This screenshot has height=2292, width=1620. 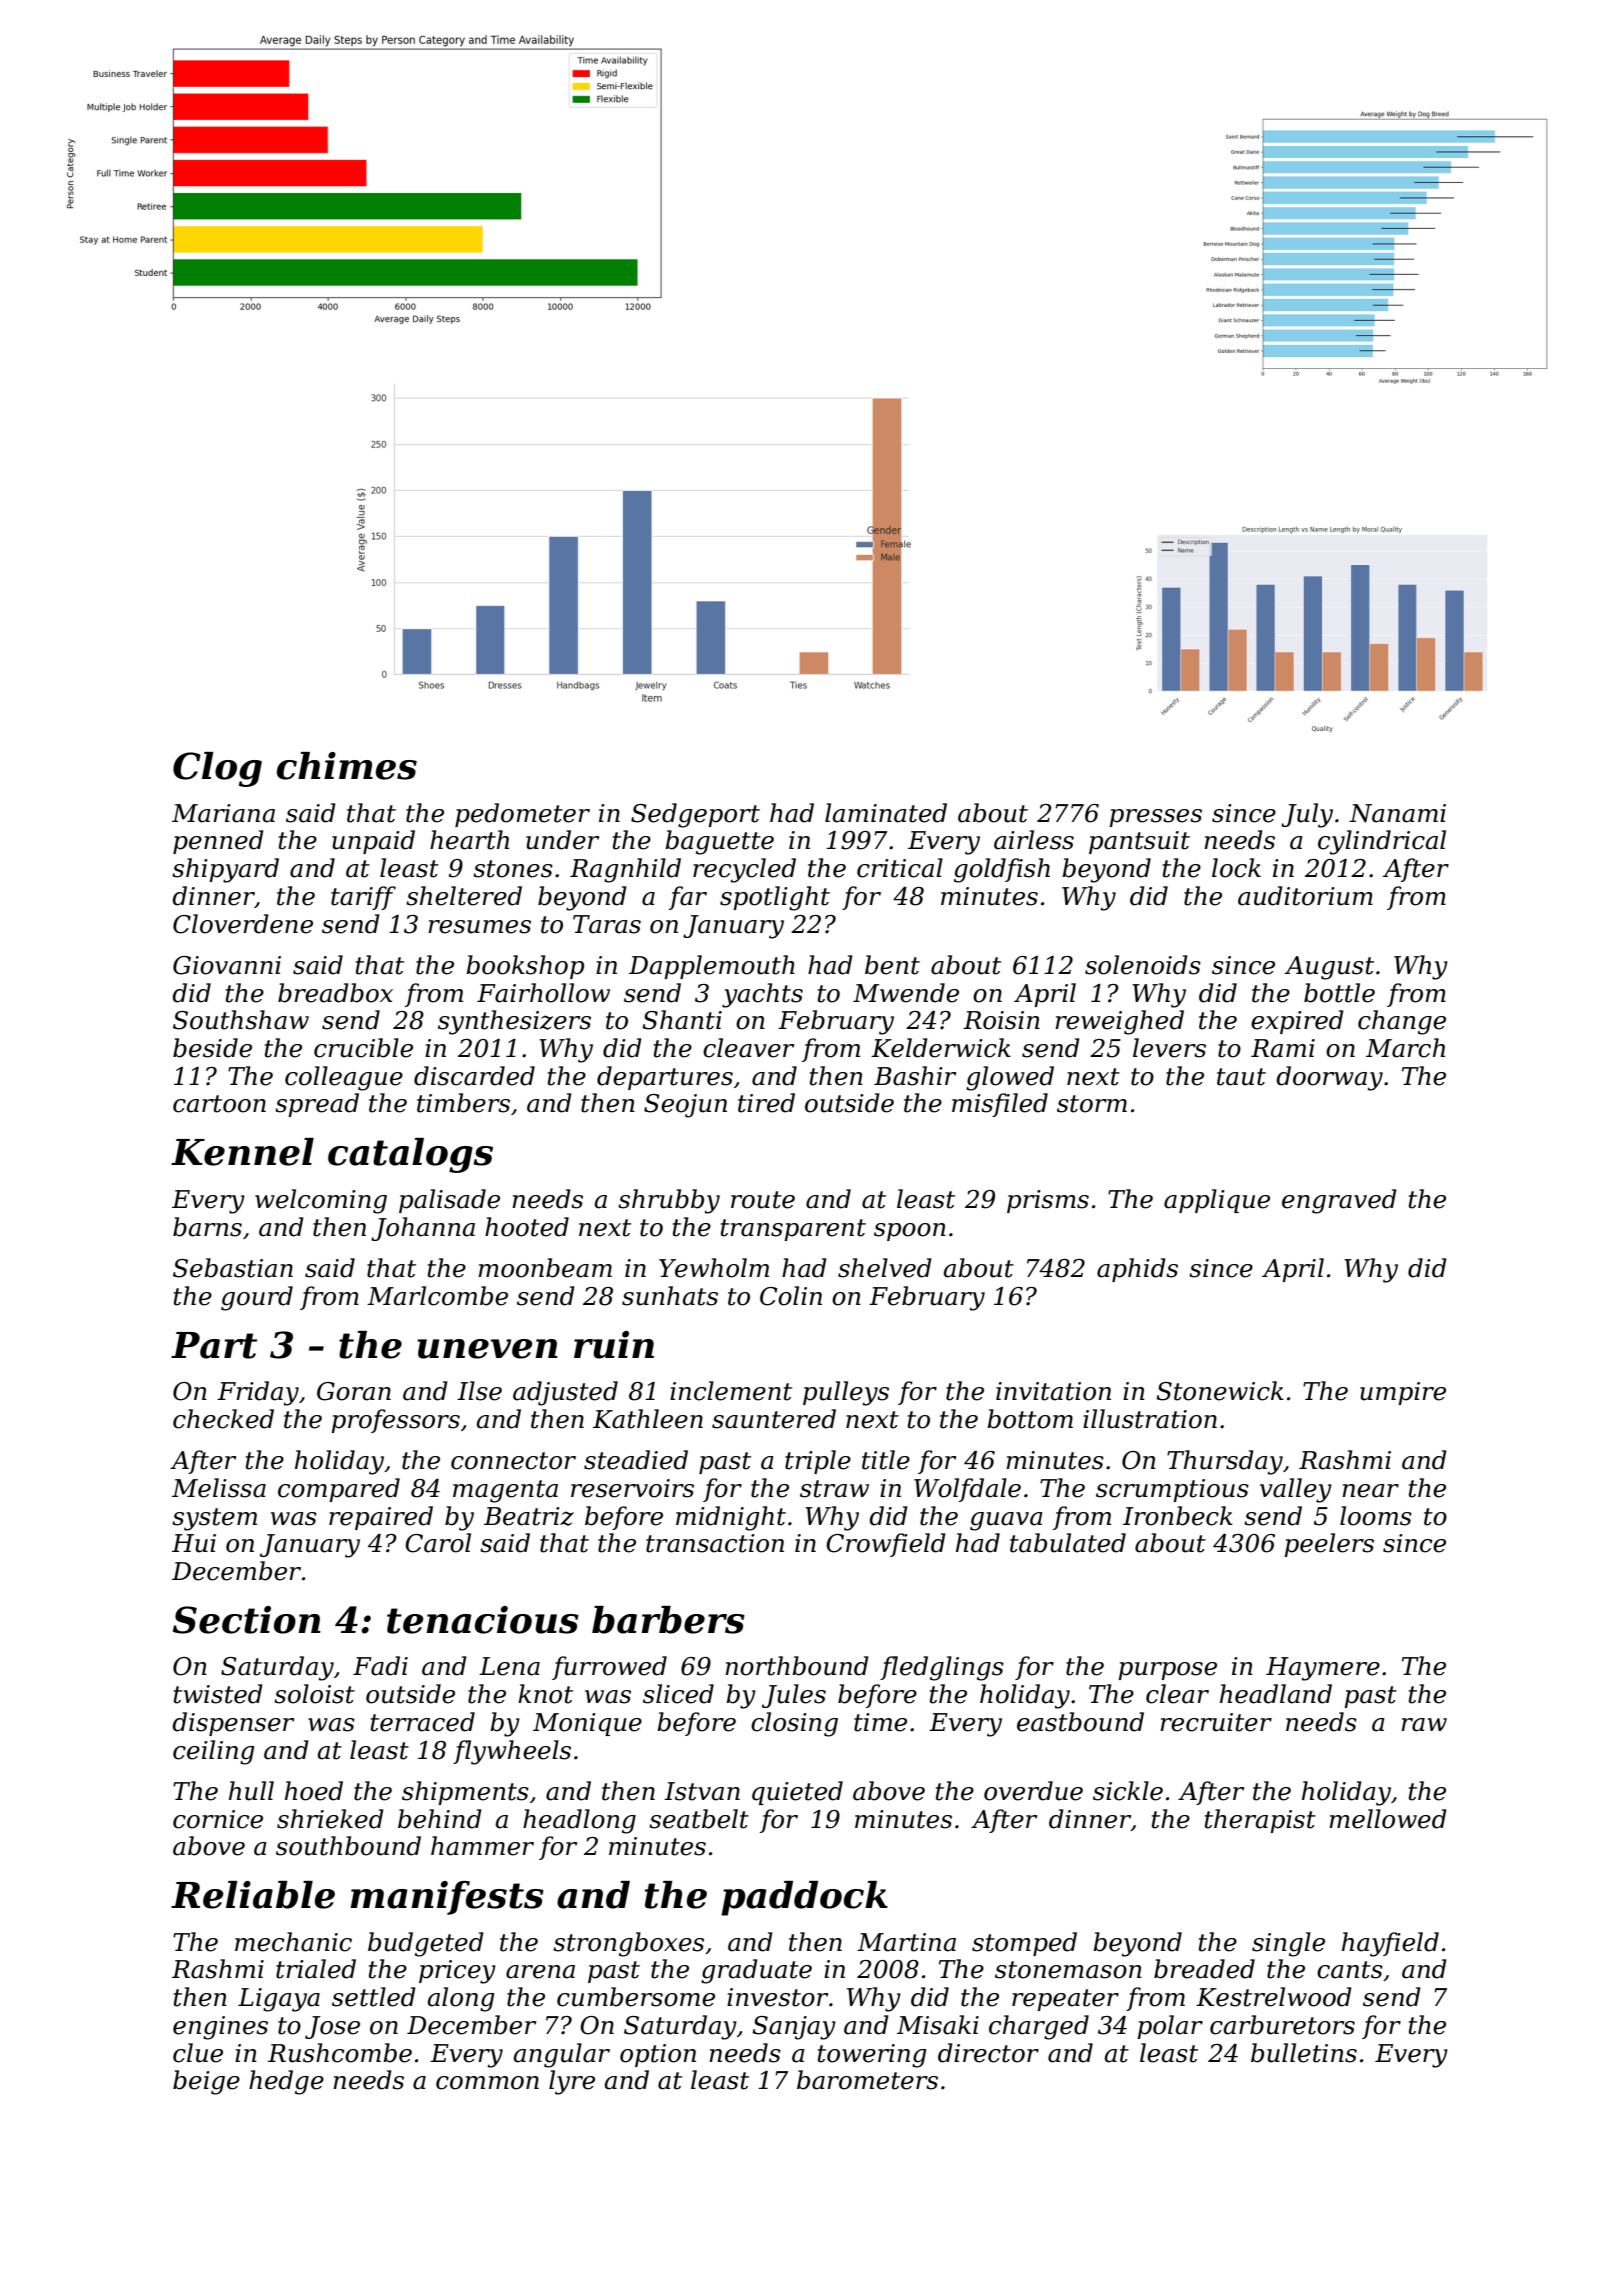 What do you see at coordinates (474, 1076) in the screenshot?
I see `discarded` at bounding box center [474, 1076].
